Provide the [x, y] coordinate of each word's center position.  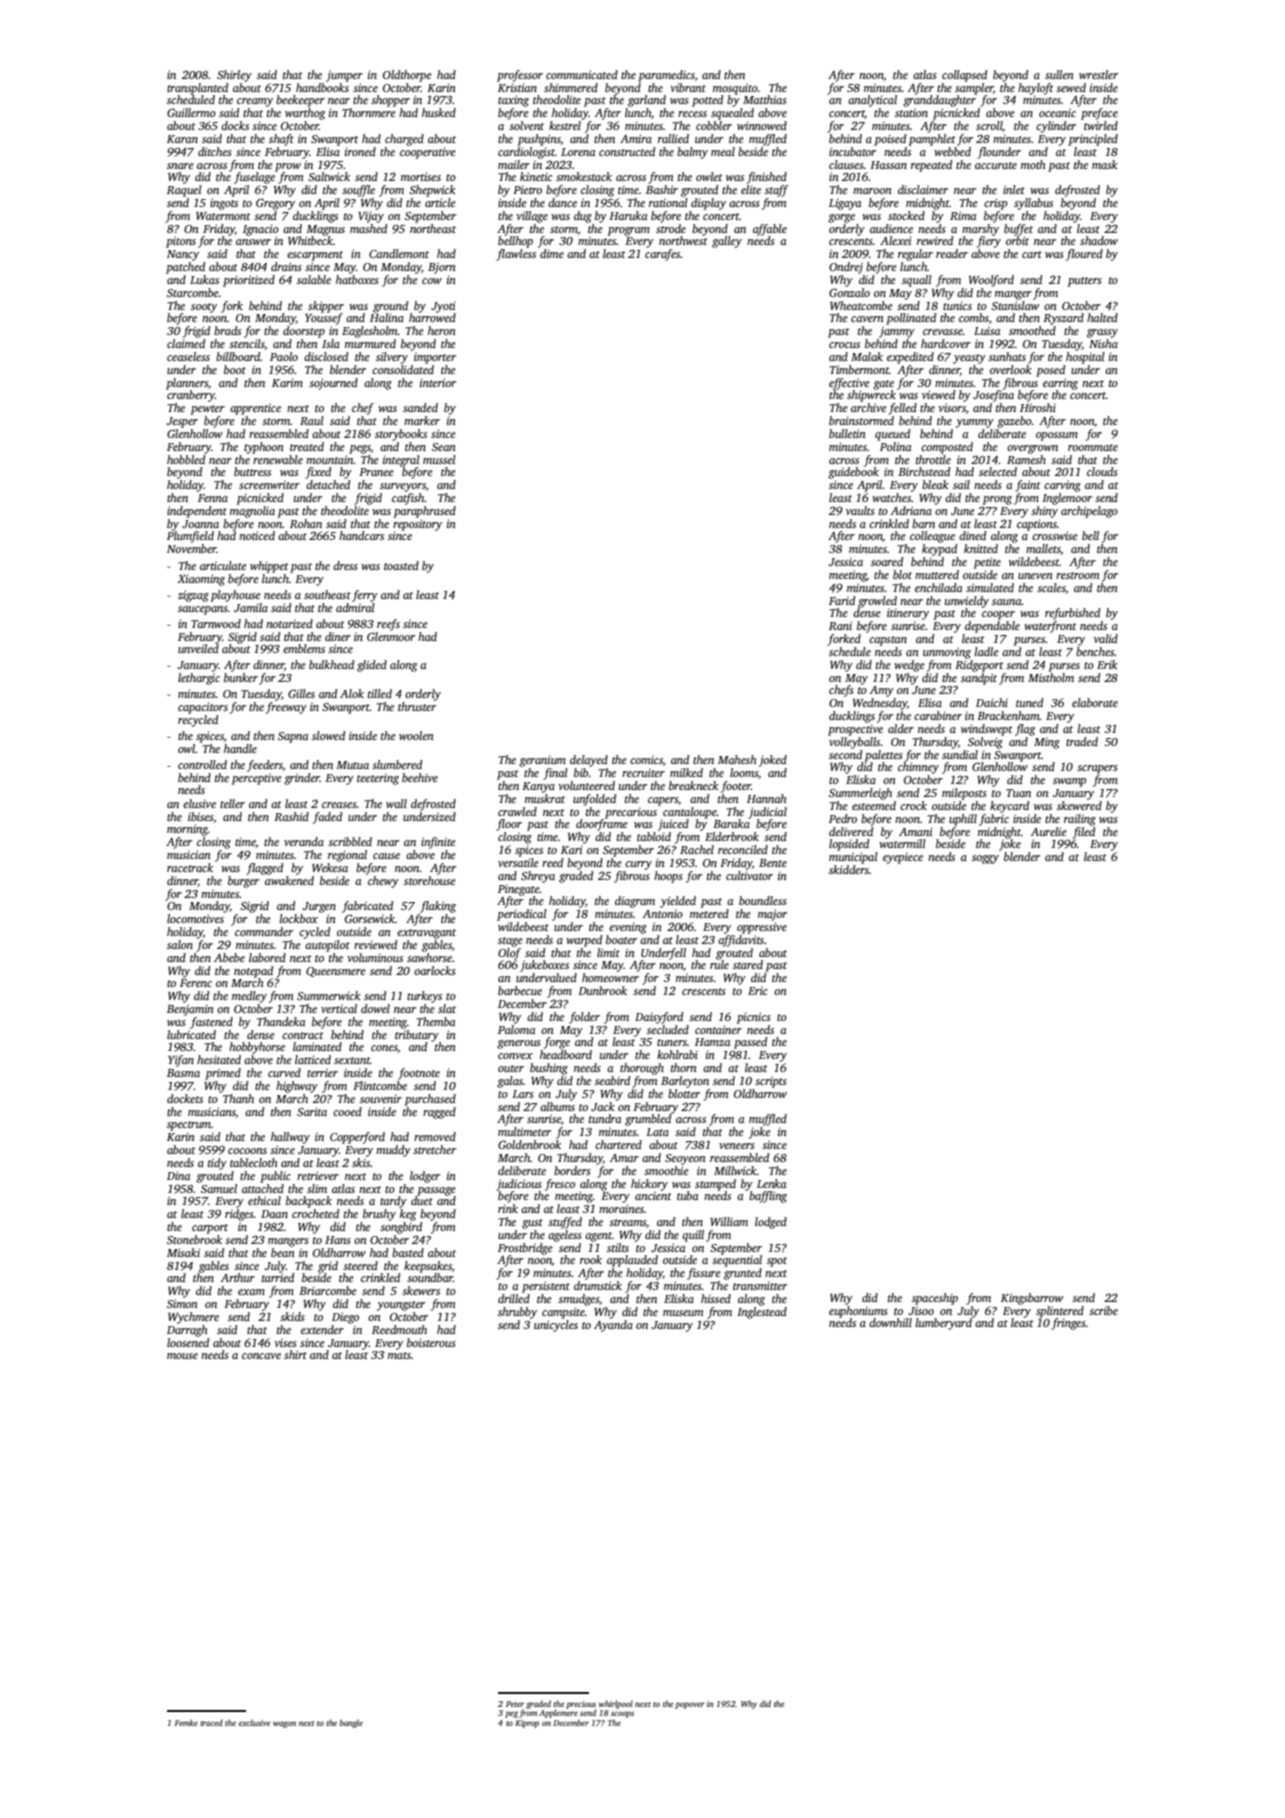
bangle [351, 1723]
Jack [603, 1106]
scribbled [350, 841]
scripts [771, 1082]
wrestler [1098, 74]
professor [520, 76]
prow [288, 167]
